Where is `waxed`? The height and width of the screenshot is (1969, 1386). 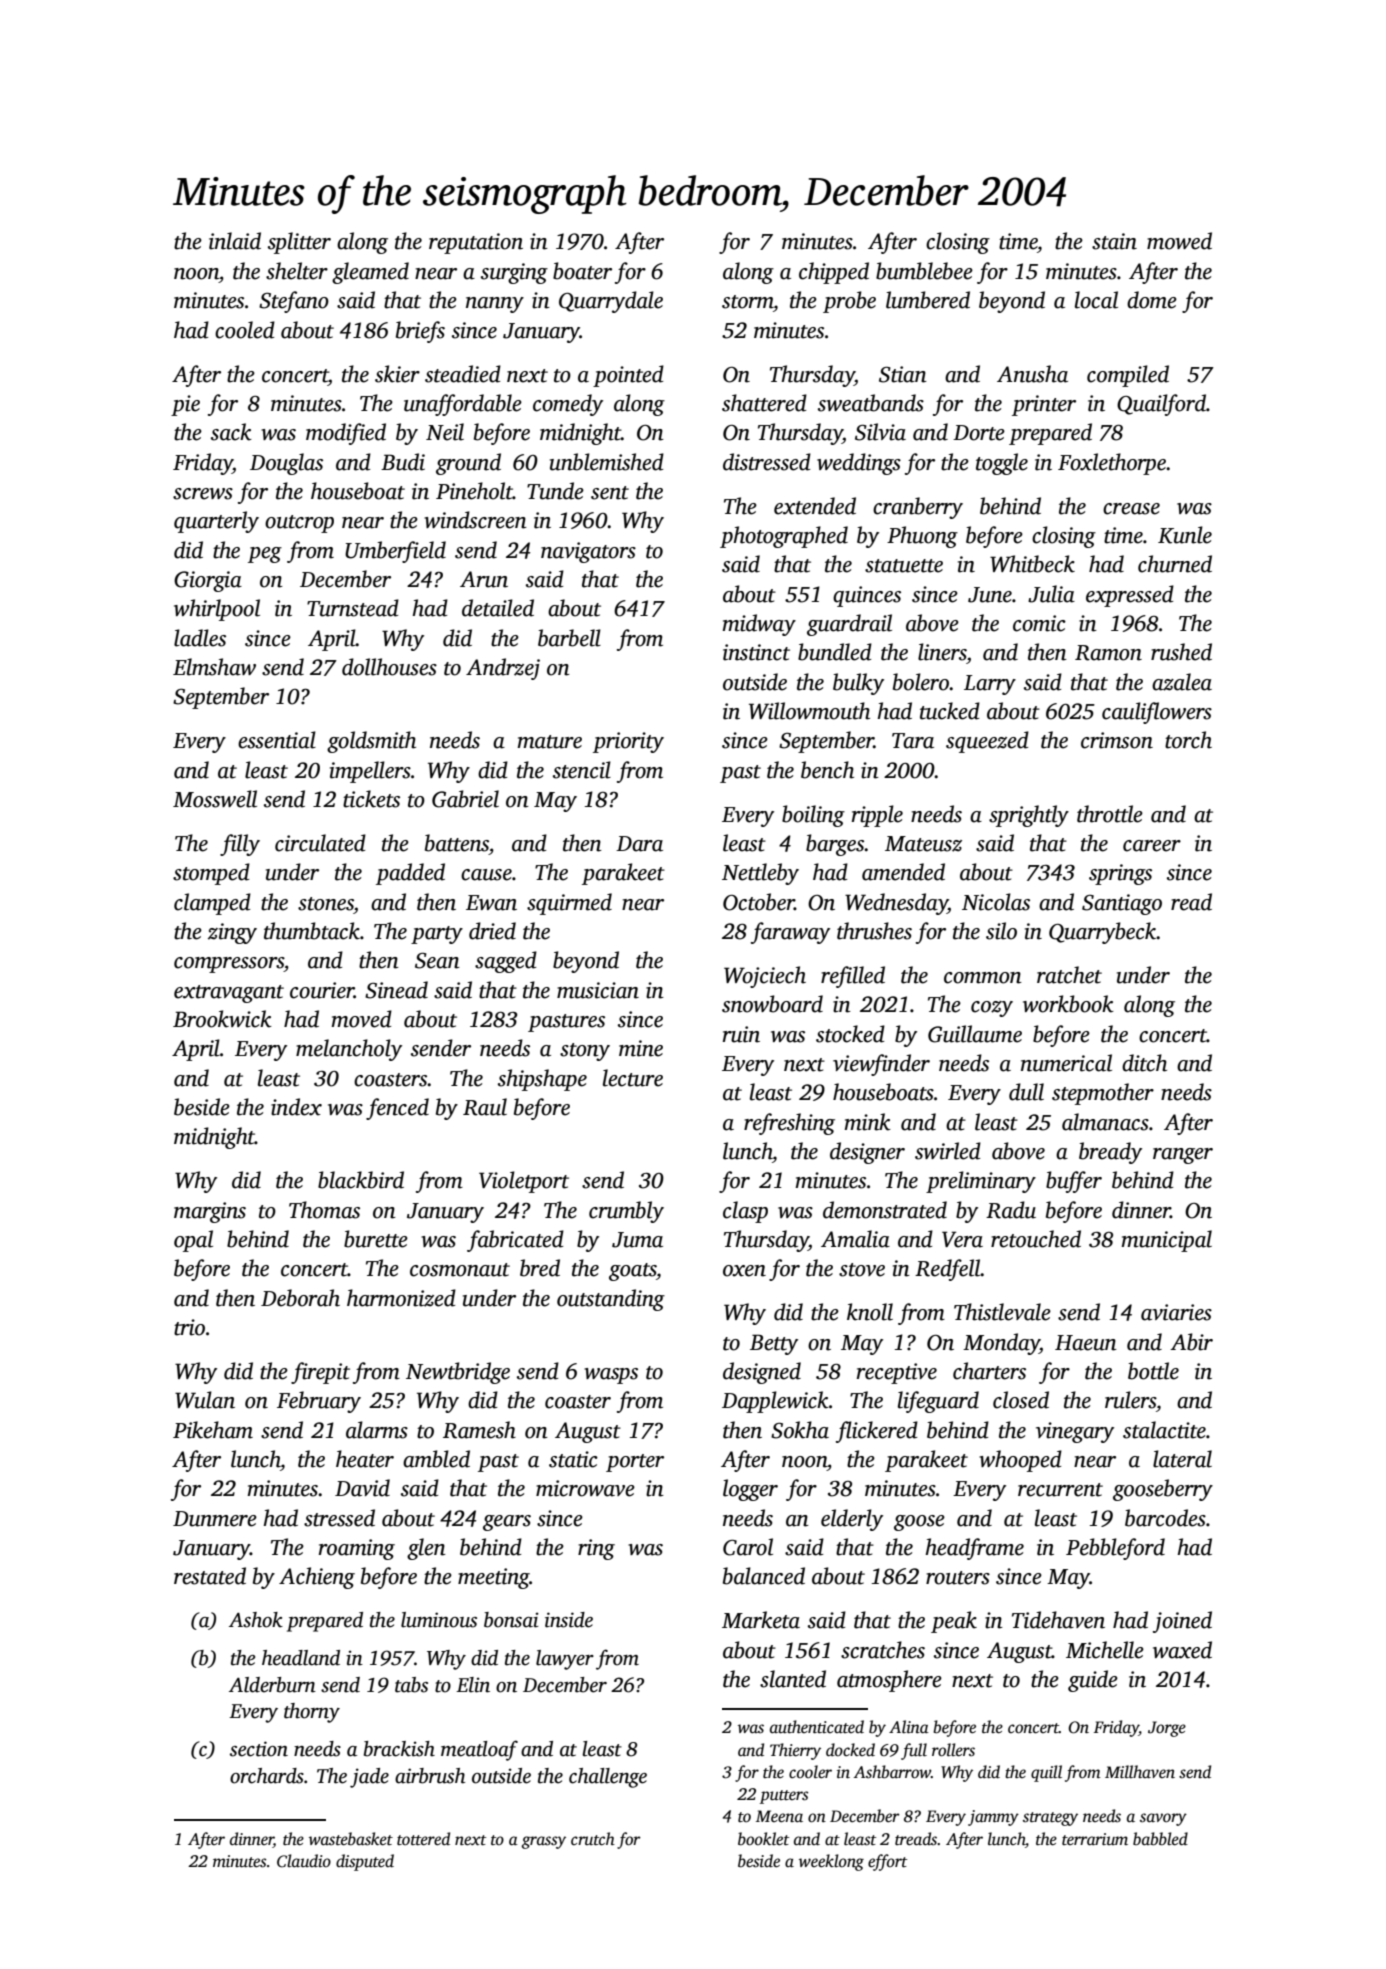 waxed is located at coordinates (1182, 1650).
